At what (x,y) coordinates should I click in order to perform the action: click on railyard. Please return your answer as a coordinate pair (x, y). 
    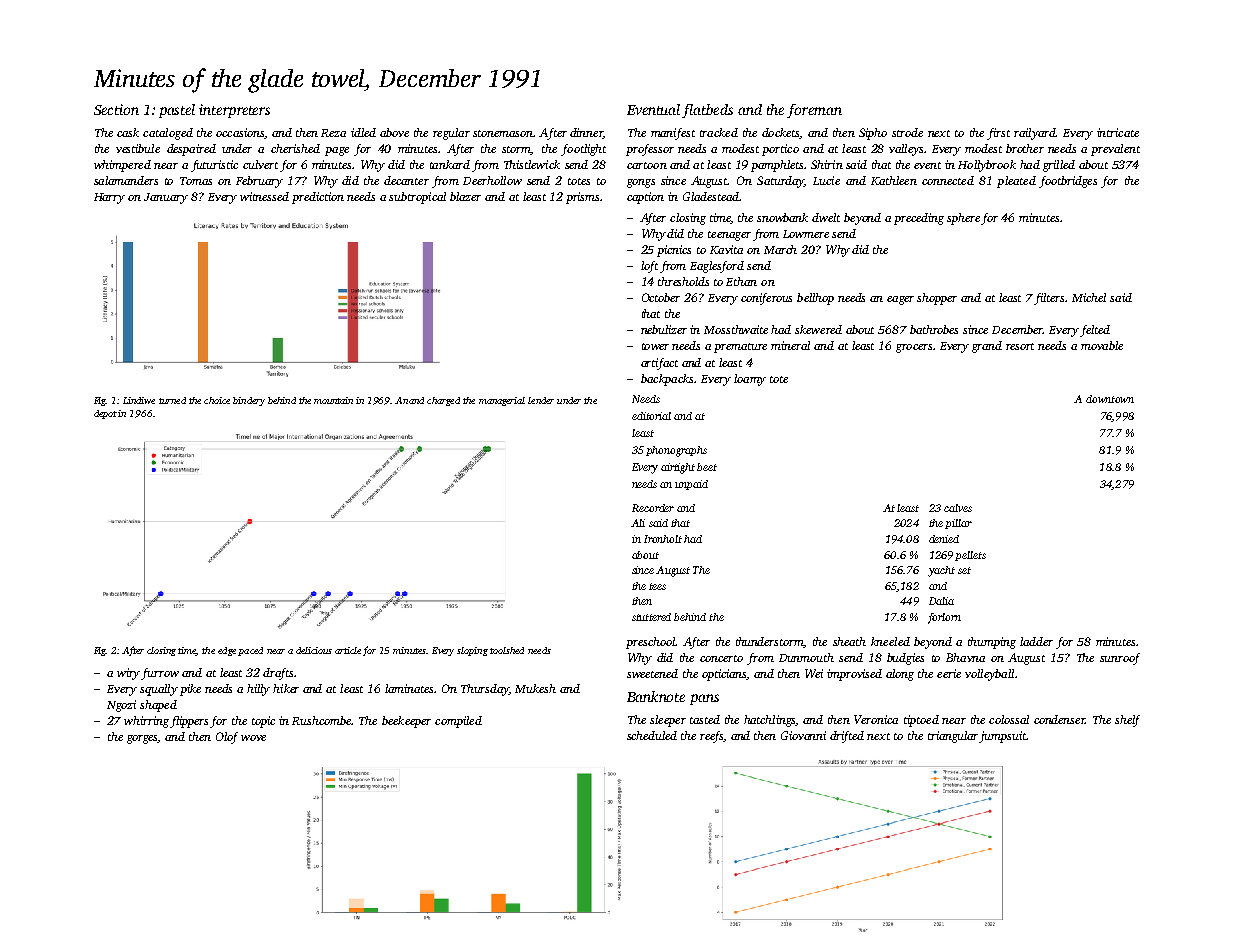
    Looking at the image, I should click on (1034, 134).
